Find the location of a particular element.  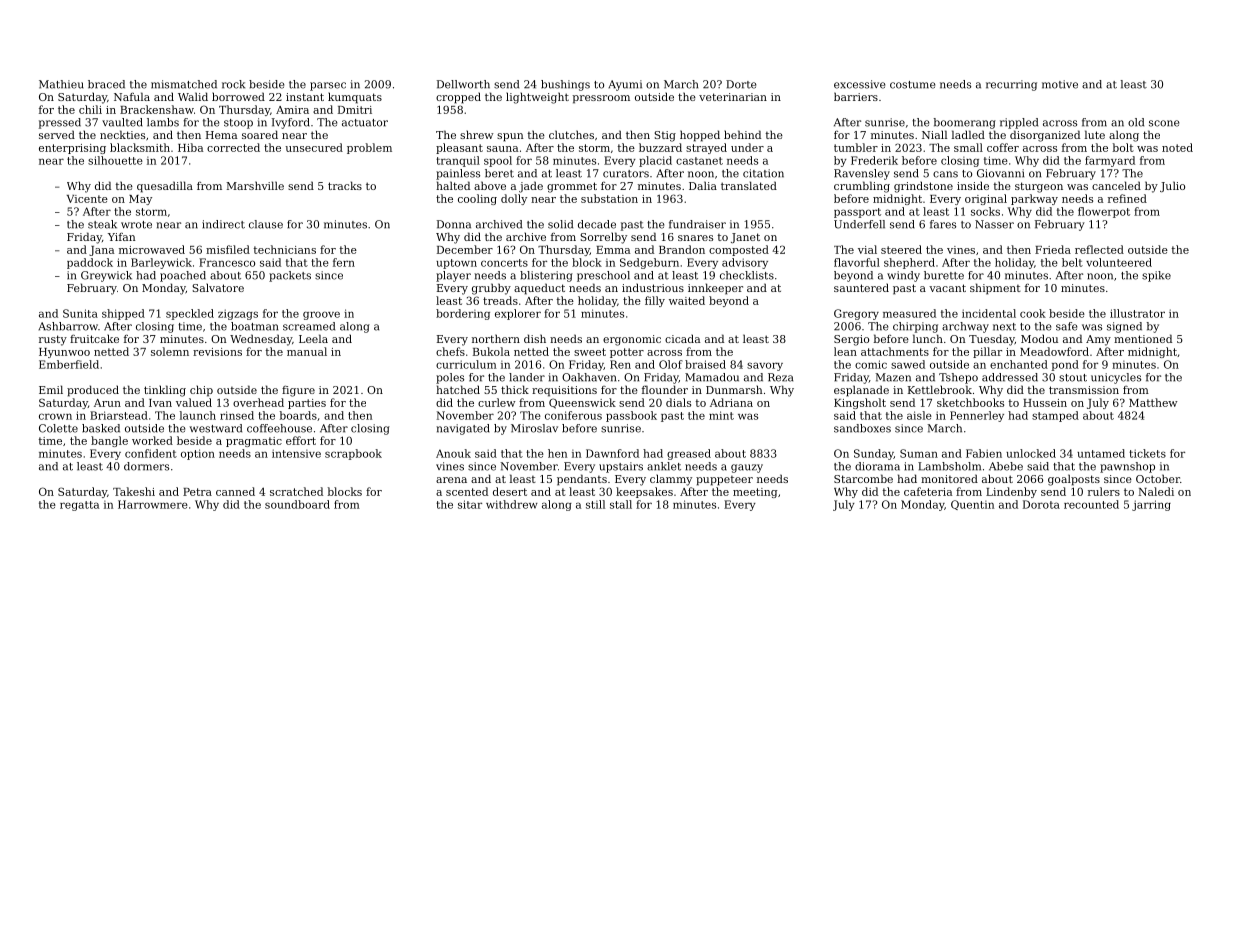

motive is located at coordinates (1060, 84).
